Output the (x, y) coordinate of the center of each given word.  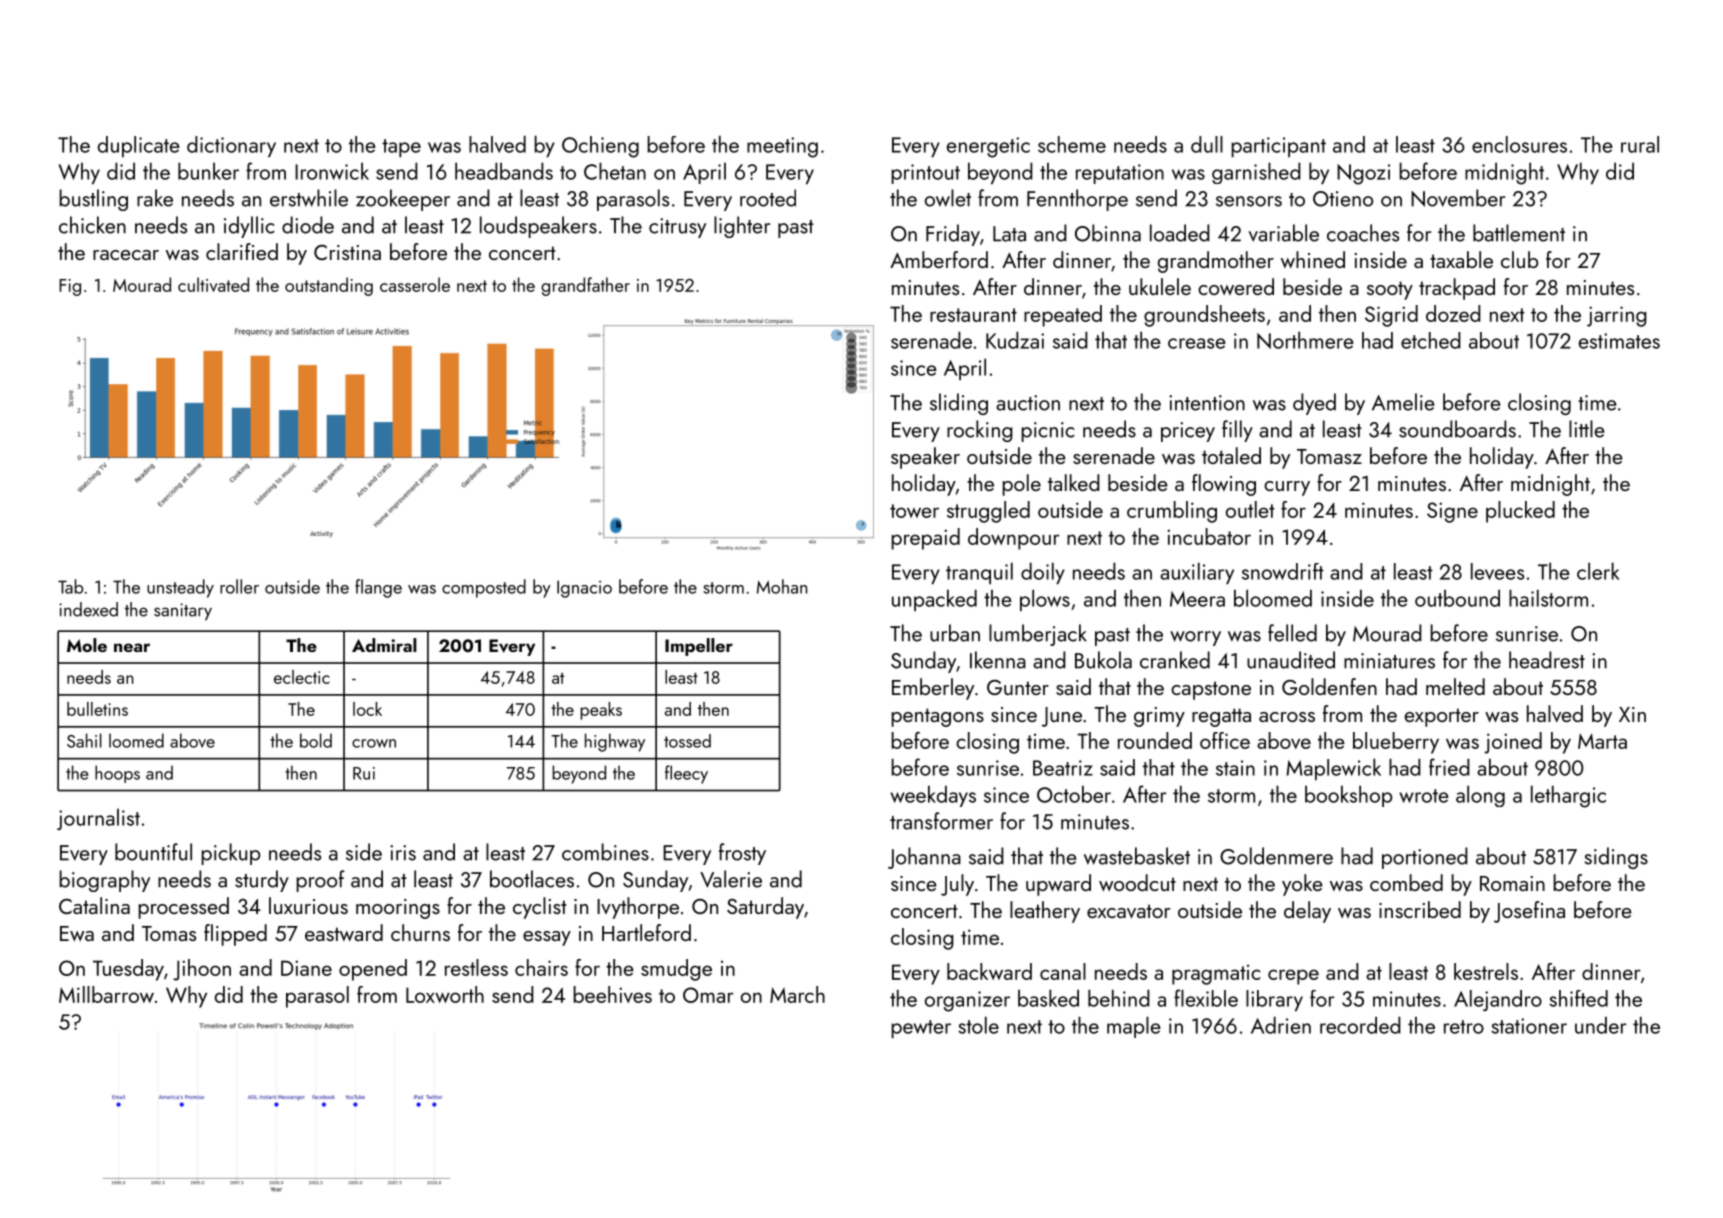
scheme (1072, 144)
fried (1449, 767)
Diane (306, 968)
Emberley (933, 689)
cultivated (213, 284)
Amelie (1403, 402)
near (132, 647)
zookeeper (403, 200)
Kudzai (1015, 340)
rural (1640, 144)
